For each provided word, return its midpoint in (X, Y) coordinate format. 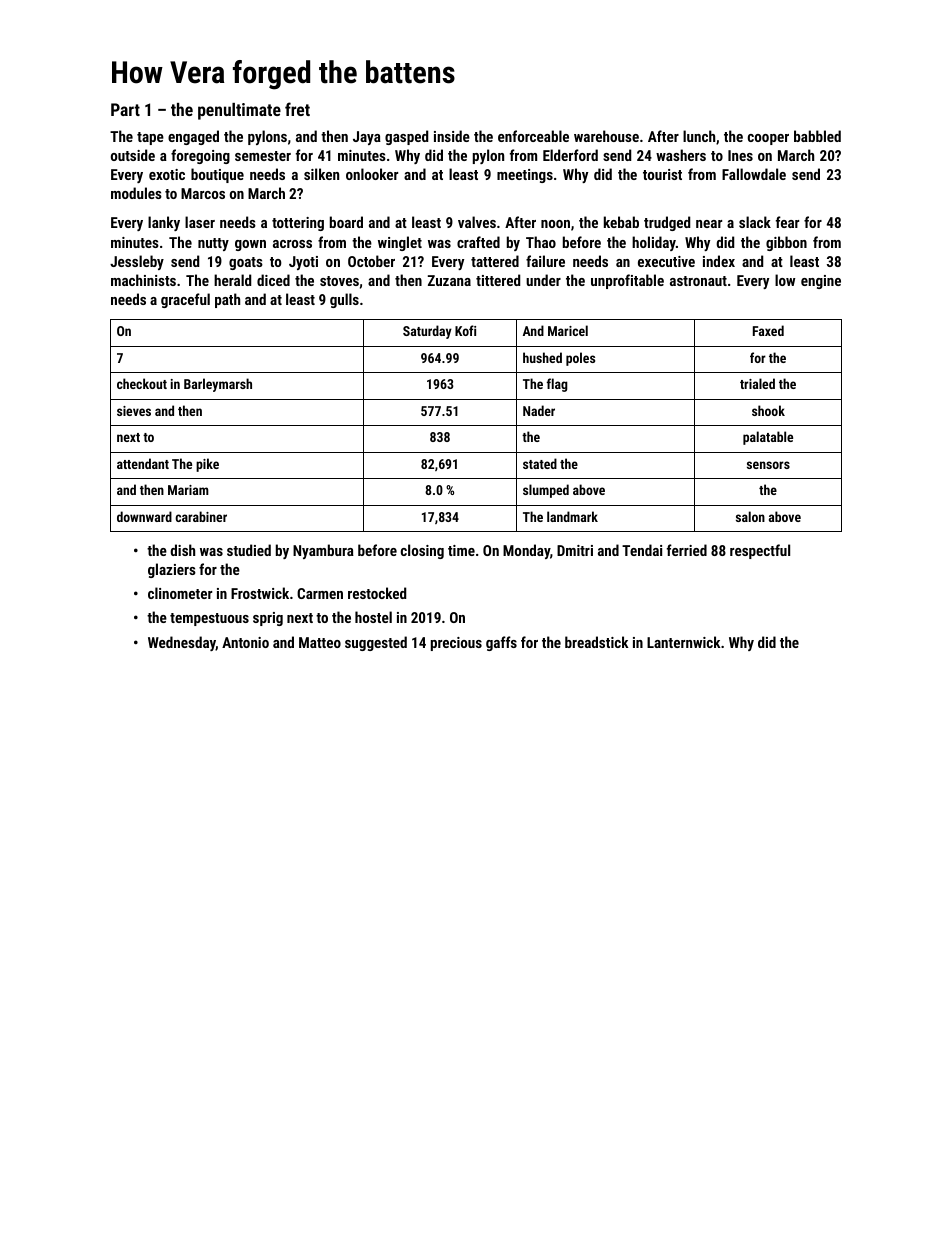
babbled (817, 136)
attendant (143, 463)
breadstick (596, 642)
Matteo (320, 642)
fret (297, 109)
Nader (539, 410)
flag (557, 385)
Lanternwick (683, 642)
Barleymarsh (218, 385)
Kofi (465, 330)
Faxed (768, 330)
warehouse (606, 136)
